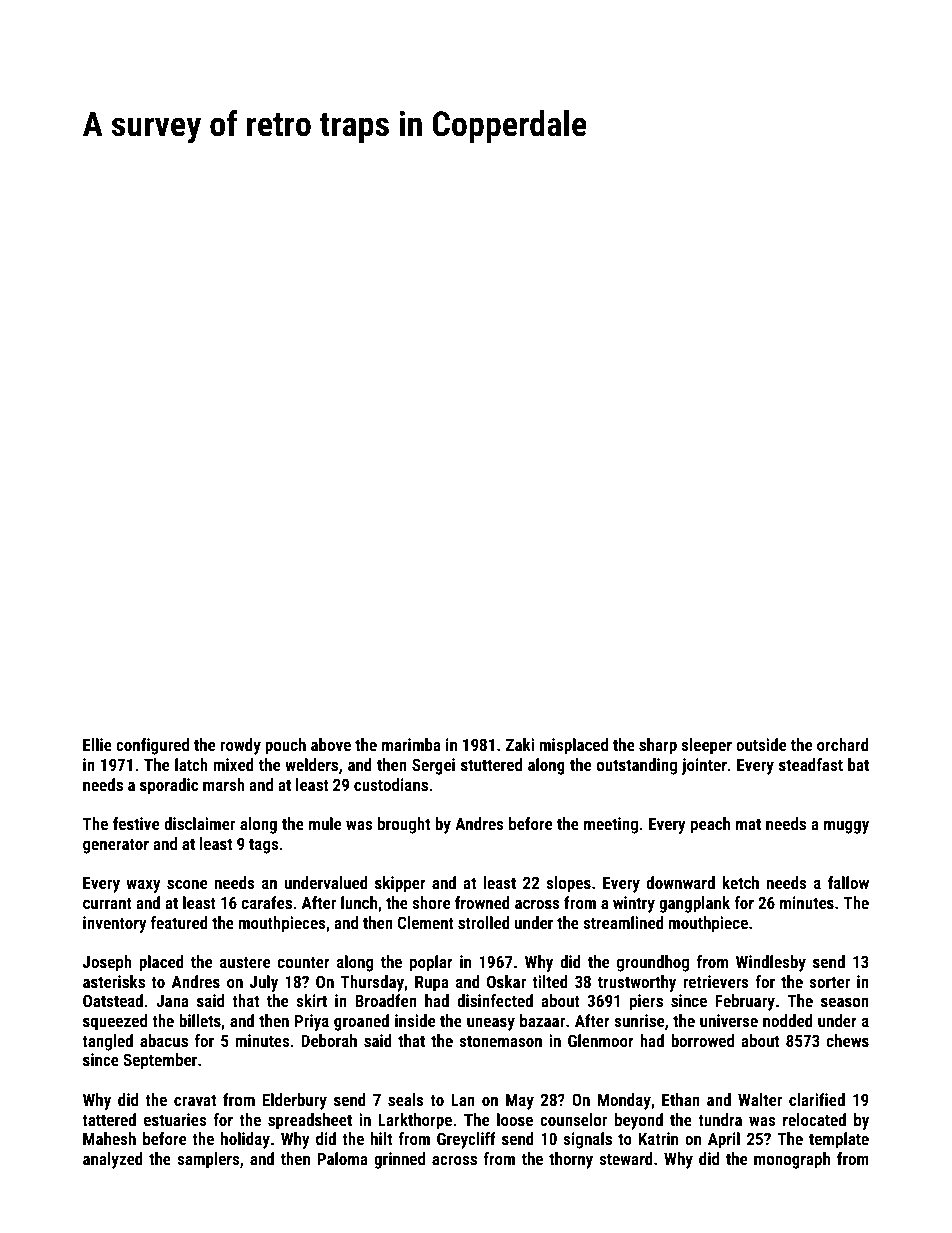  What do you see at coordinates (760, 1099) in the page?
I see `Walter` at bounding box center [760, 1099].
